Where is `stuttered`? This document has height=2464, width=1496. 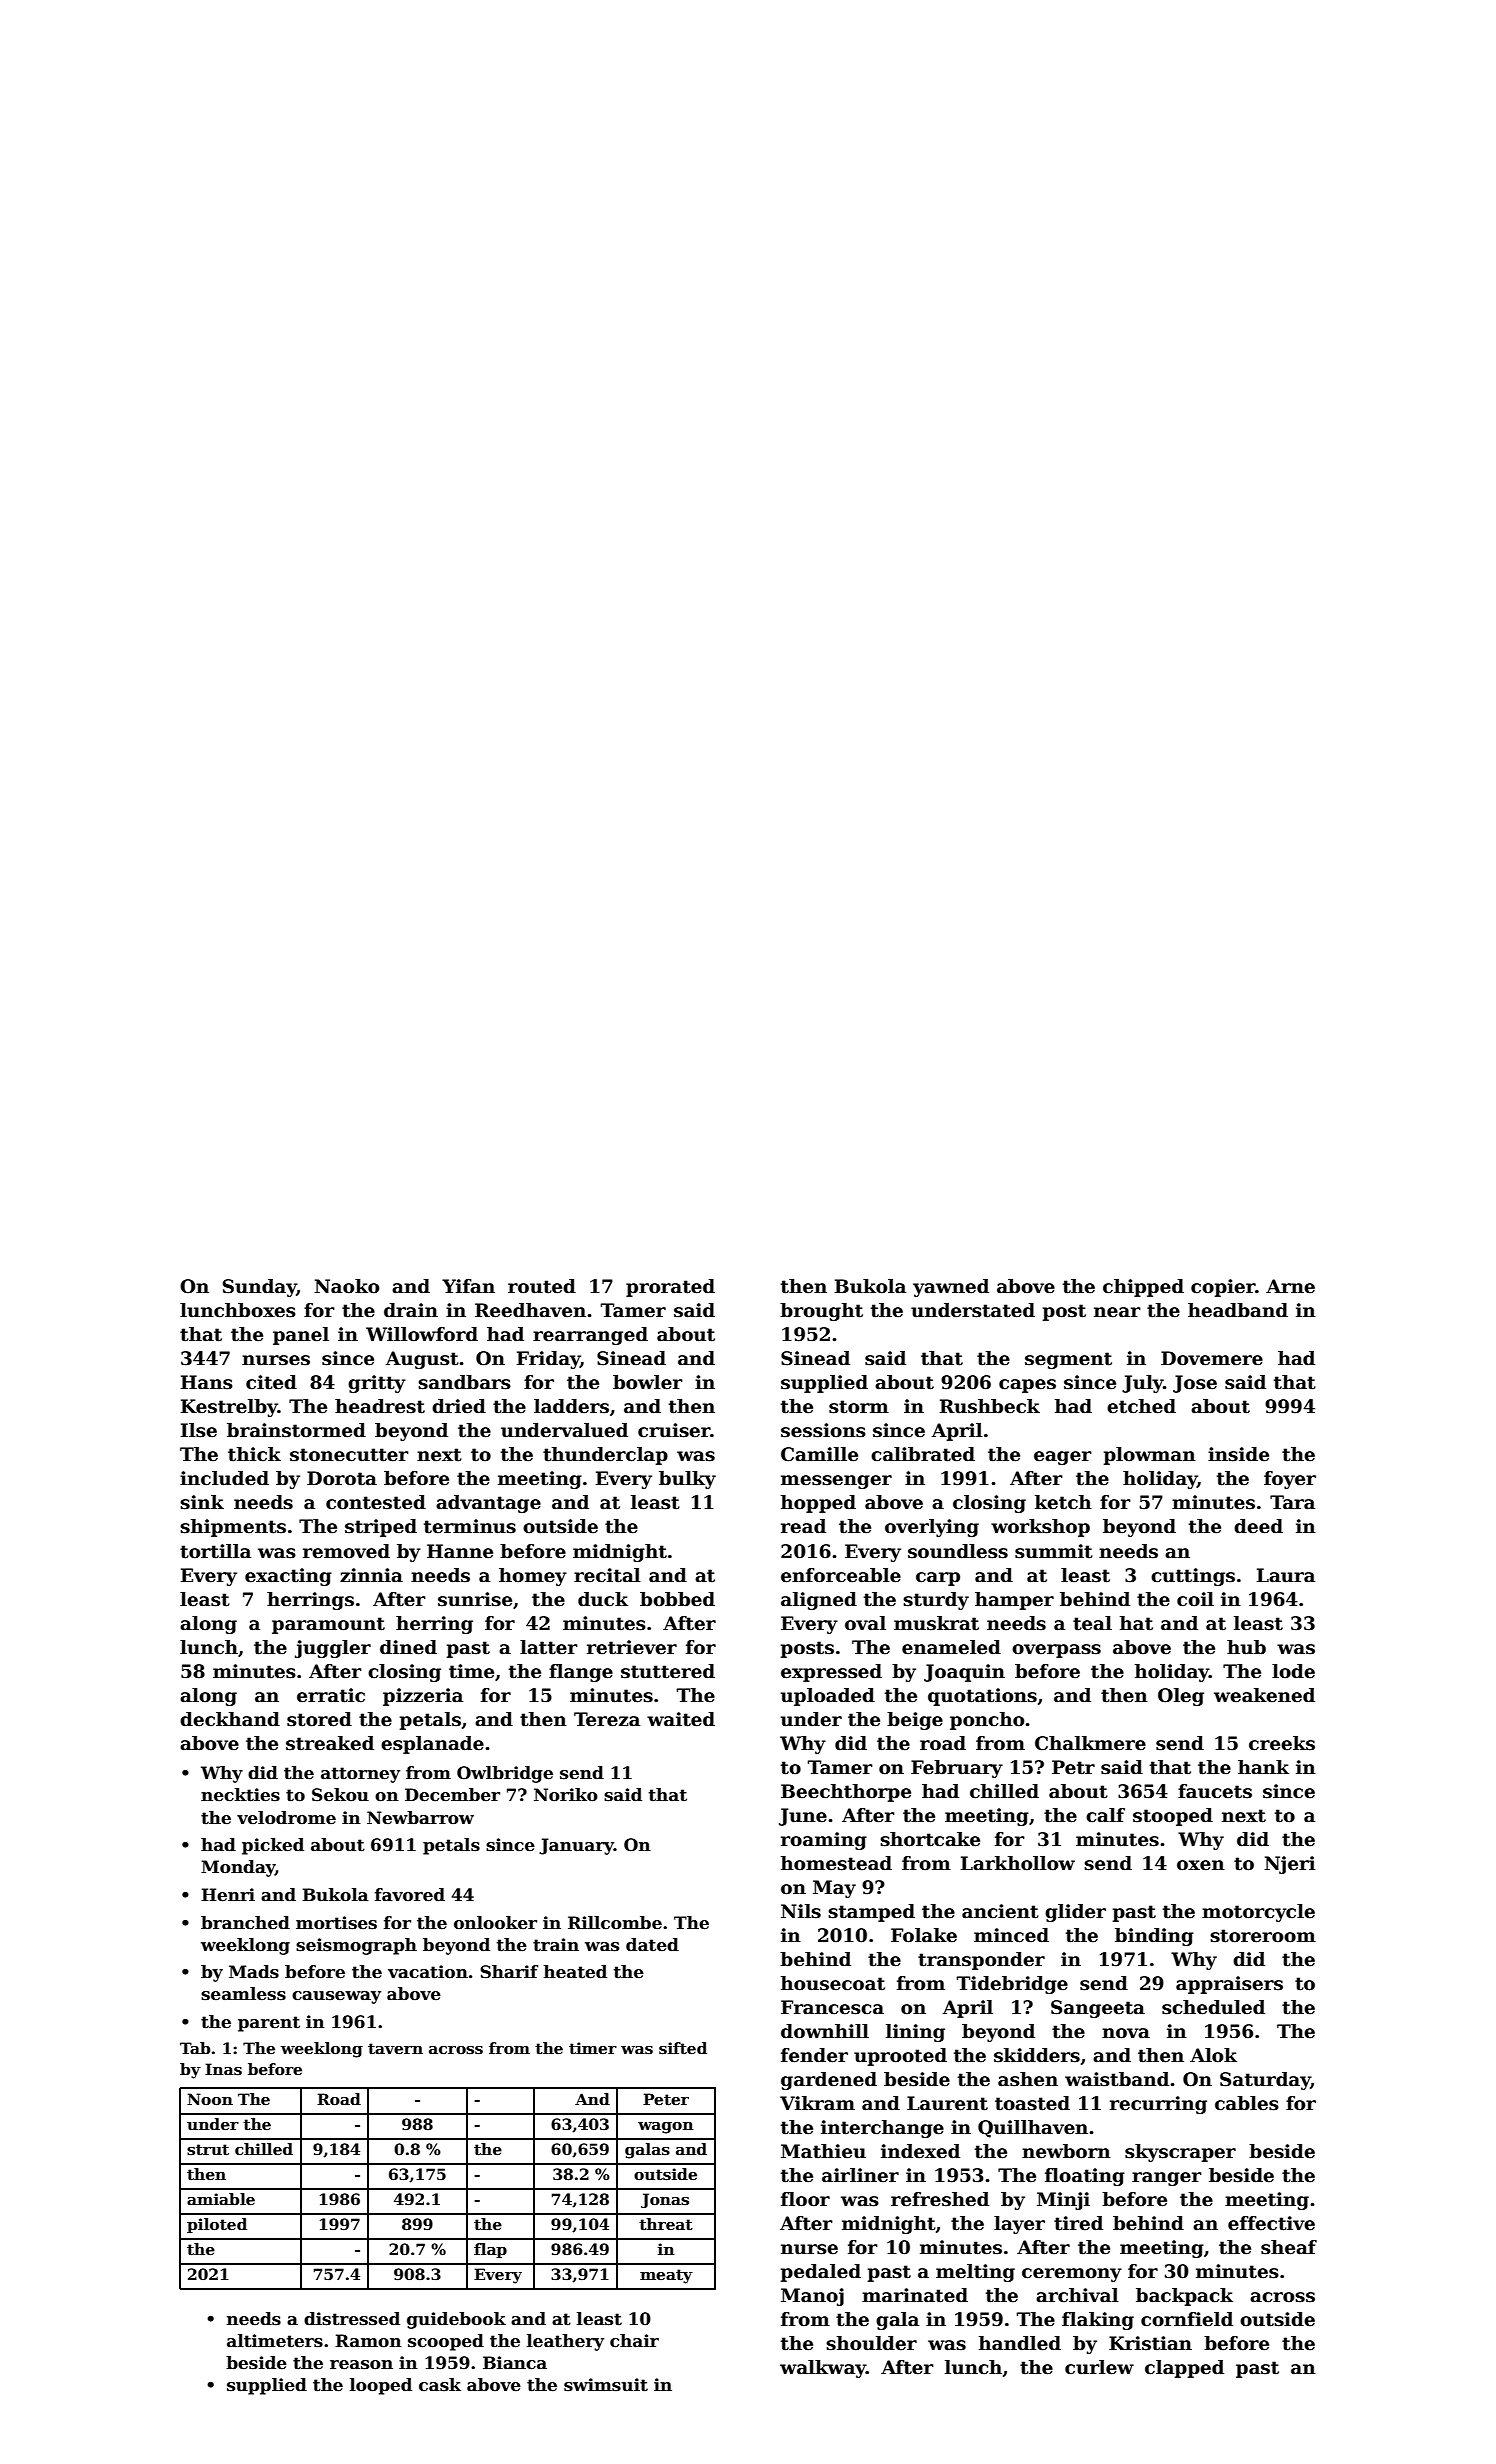 stuttered is located at coordinates (668, 1671).
